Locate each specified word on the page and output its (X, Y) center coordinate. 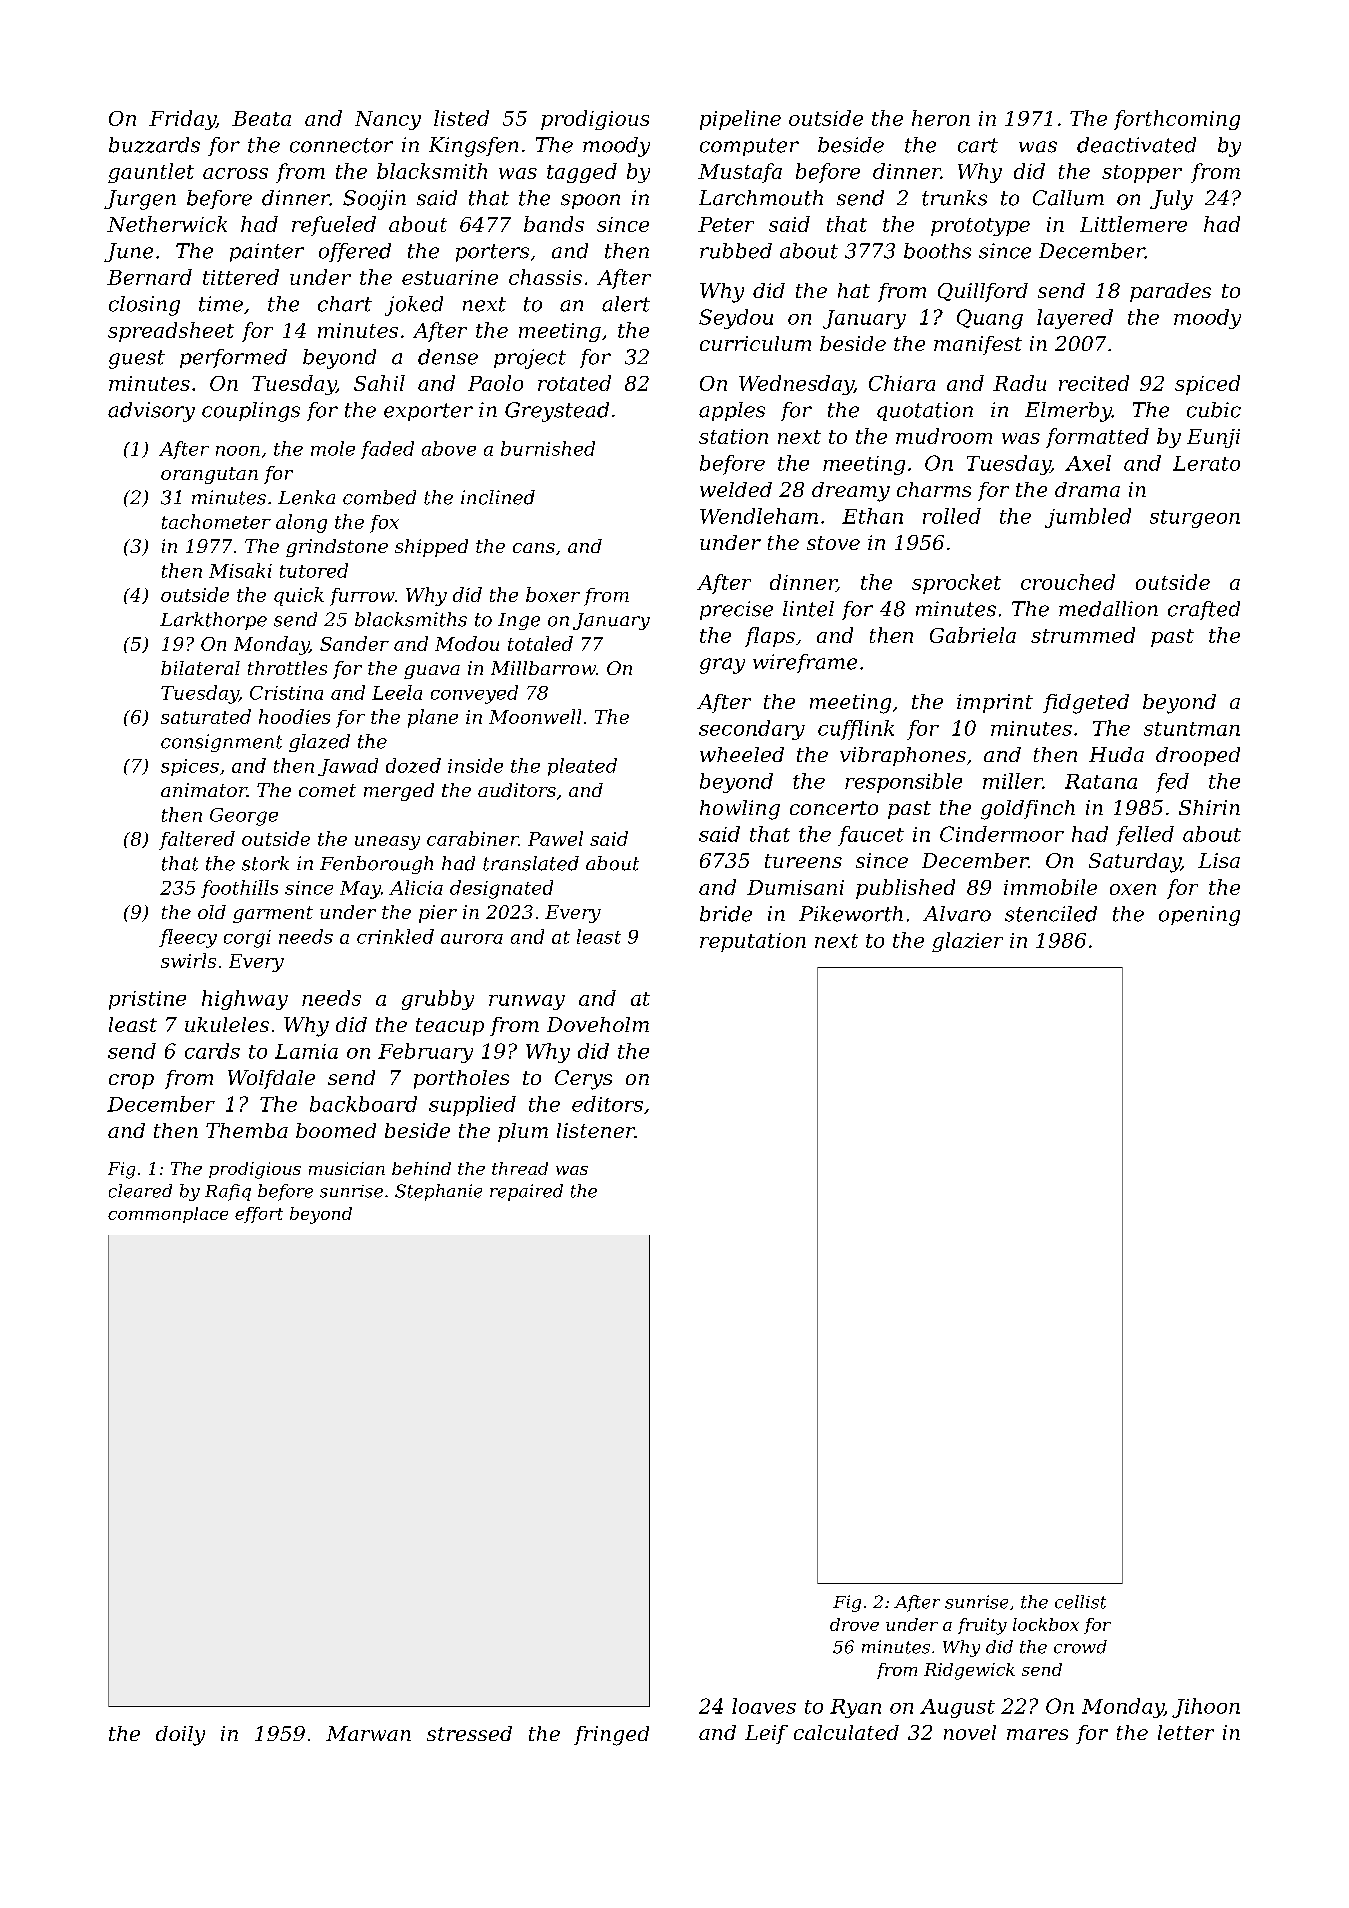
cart (978, 145)
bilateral (200, 668)
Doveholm (598, 1024)
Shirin (1209, 807)
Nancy (388, 120)
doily (180, 1736)
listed (461, 118)
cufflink (856, 730)
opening (1199, 916)
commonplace (168, 1215)
